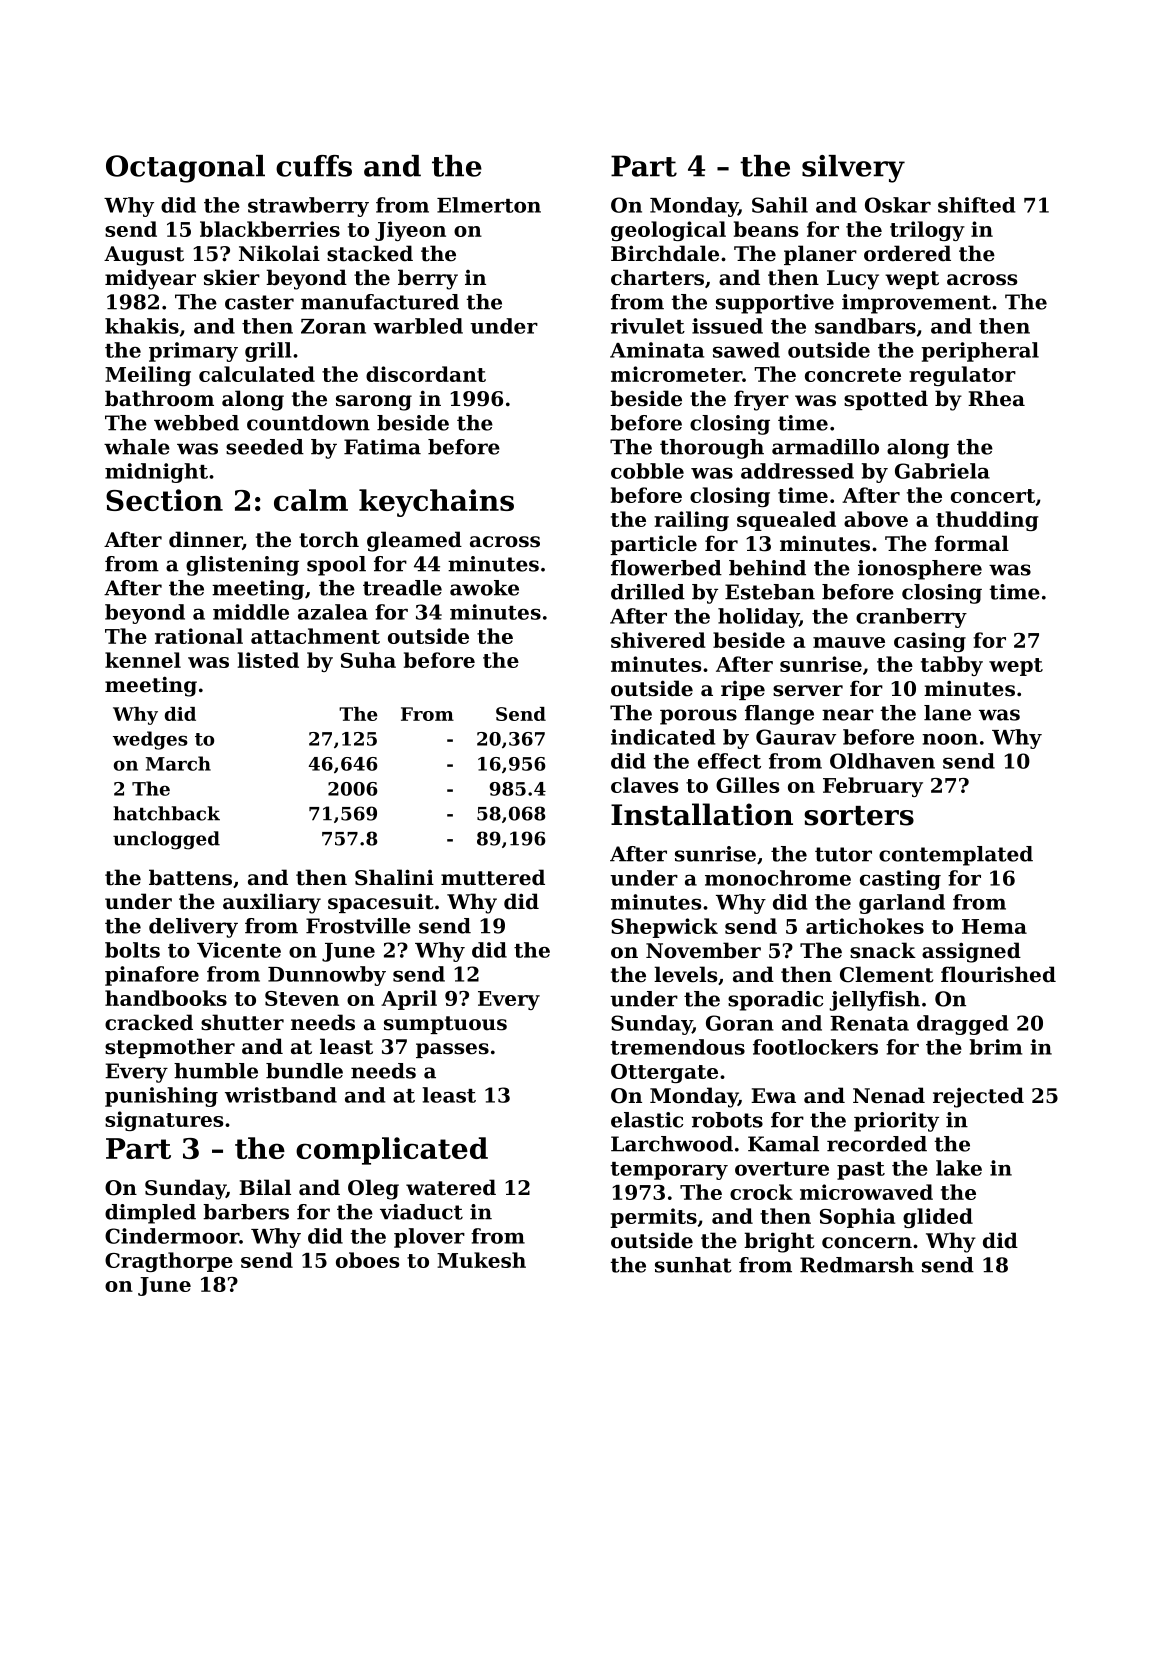 This page has width=1165, height=1654. Describe the element at coordinates (676, 374) in the page. I see `micrometer` at that location.
